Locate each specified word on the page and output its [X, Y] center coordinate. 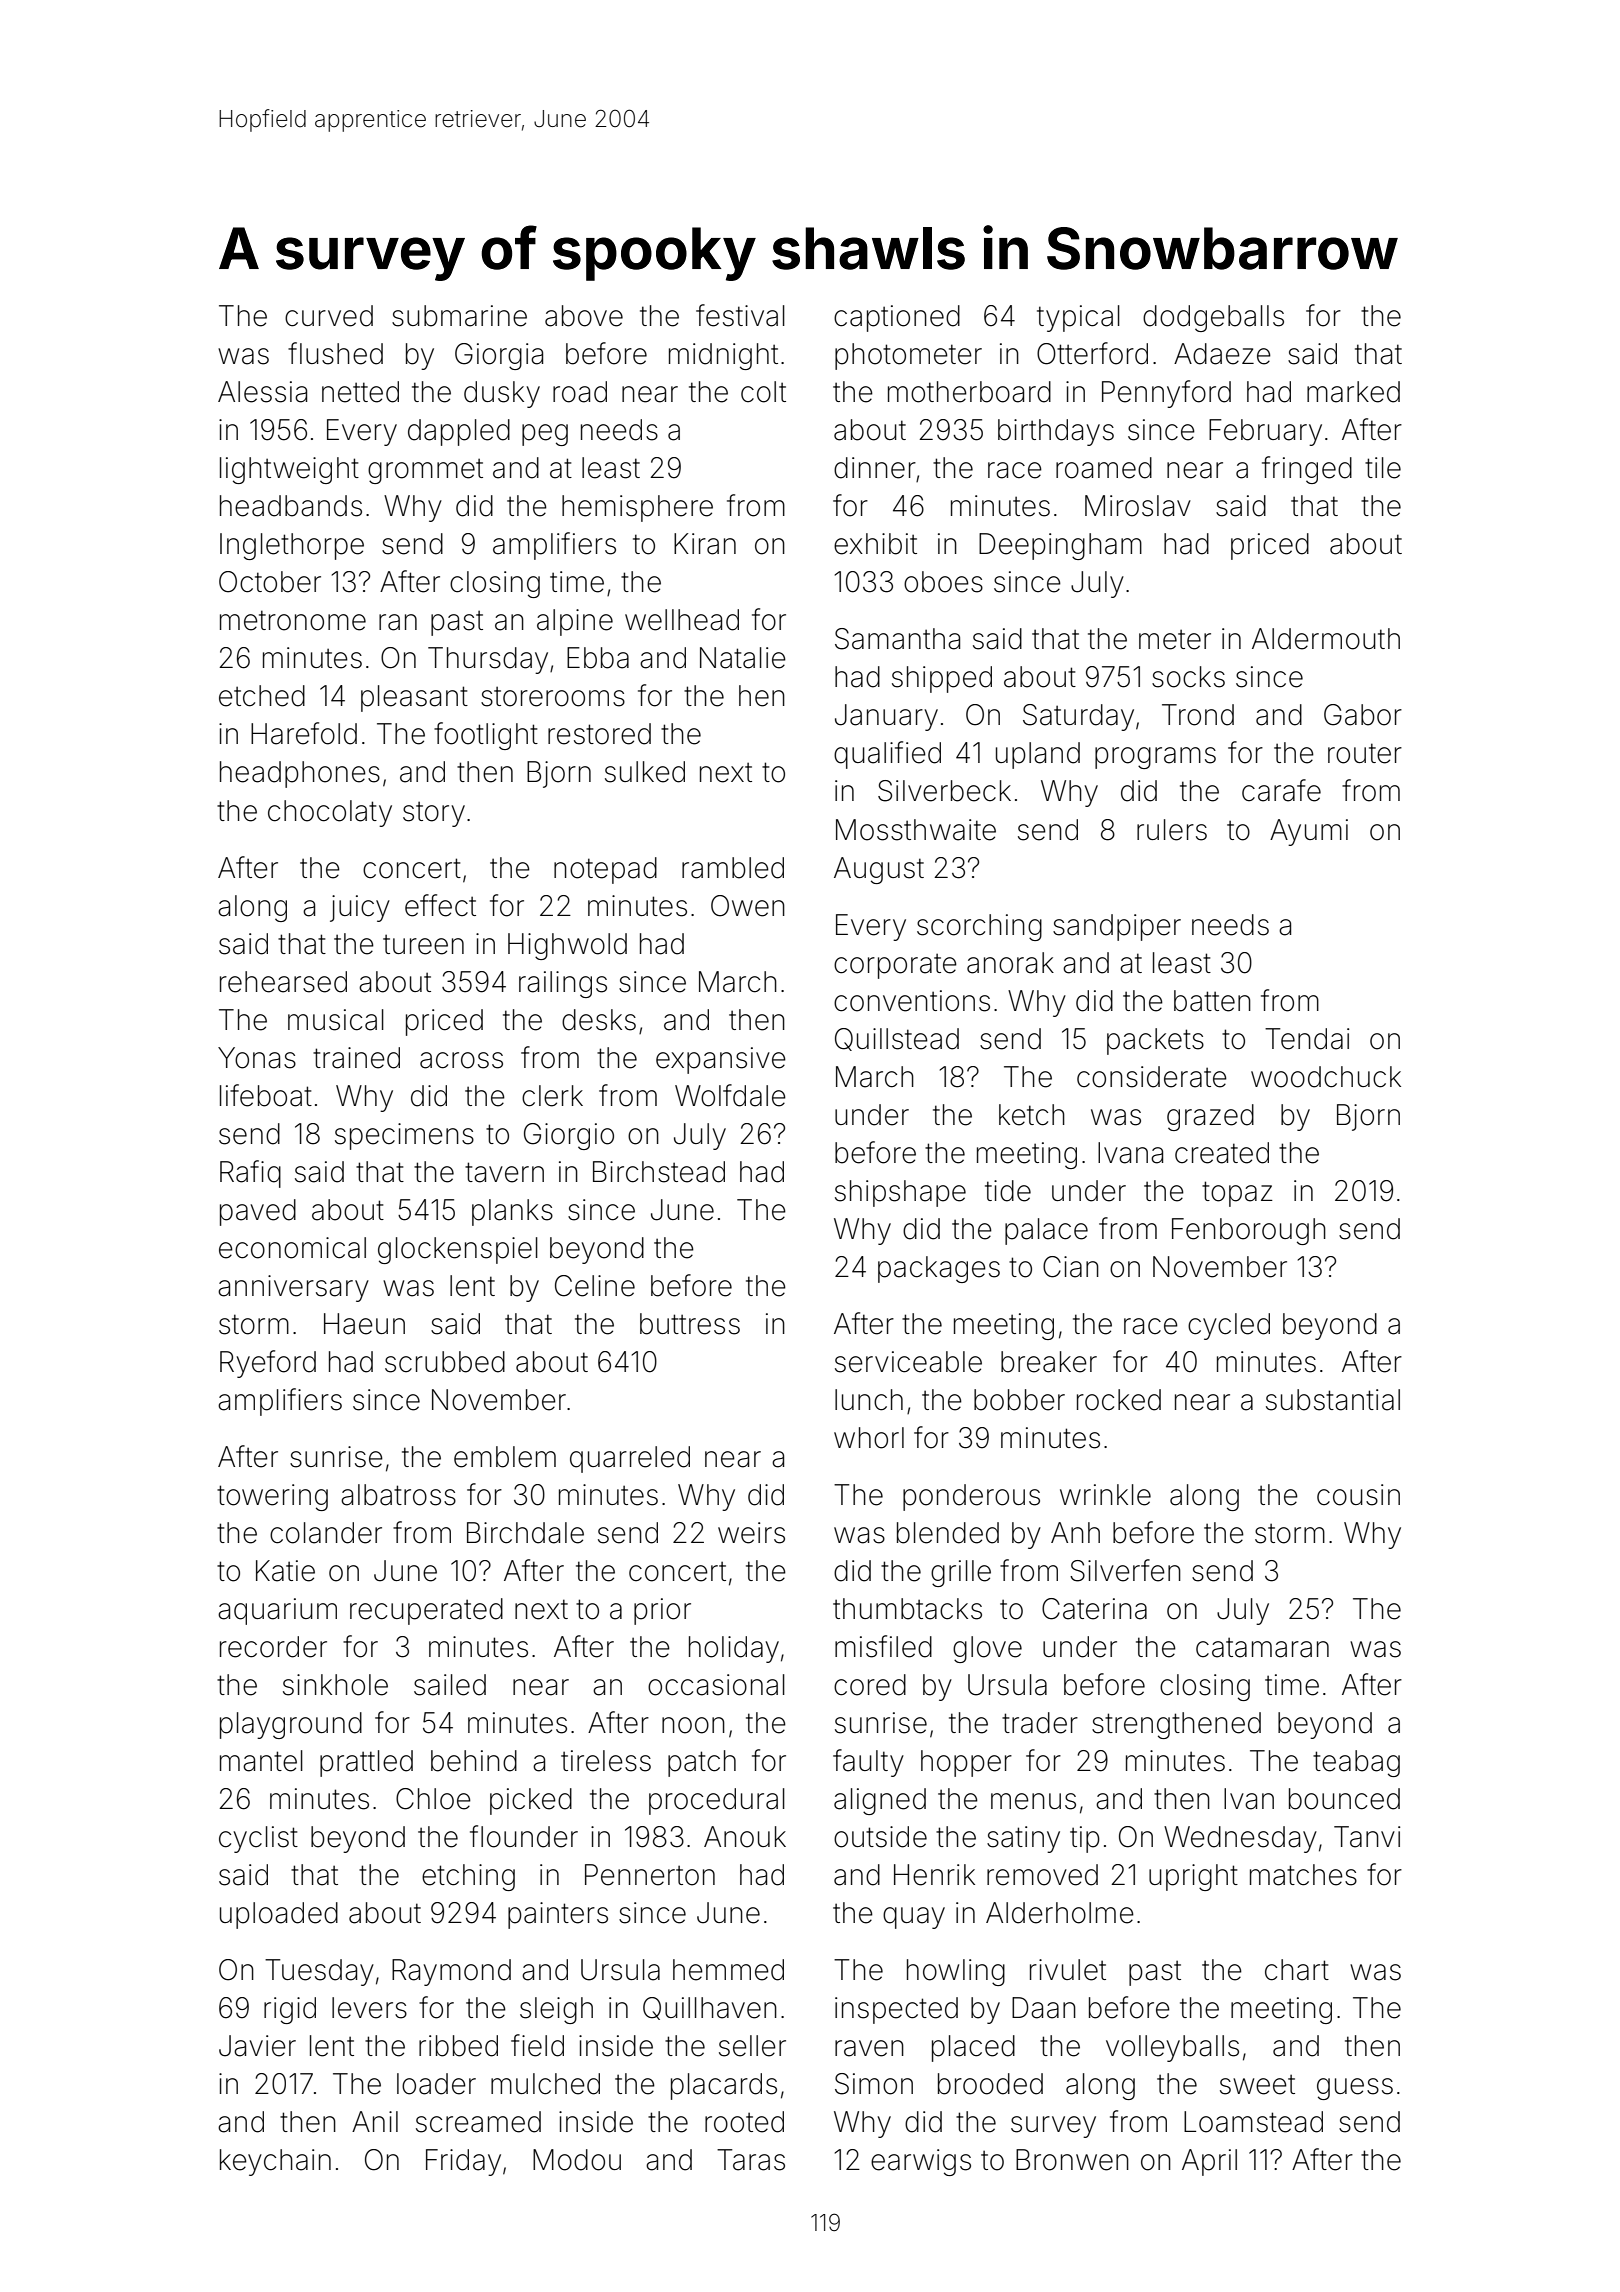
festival [740, 315]
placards [724, 2086]
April [1209, 2162]
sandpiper [1117, 927]
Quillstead [897, 1039]
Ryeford [268, 1364]
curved [329, 316]
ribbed [458, 2046]
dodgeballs [1213, 318]
